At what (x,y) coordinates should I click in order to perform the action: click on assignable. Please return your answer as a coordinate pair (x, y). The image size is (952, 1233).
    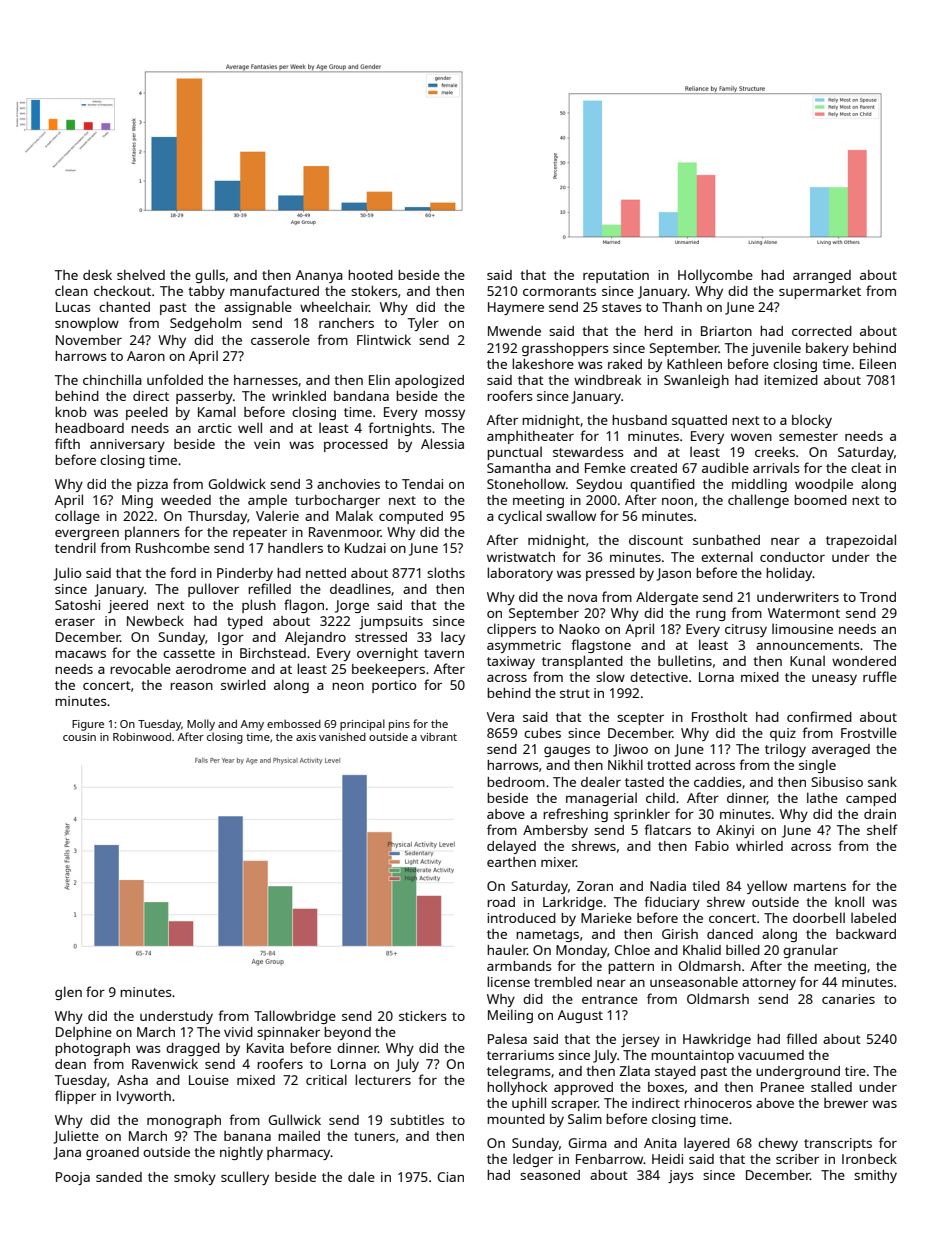
    Looking at the image, I should click on (258, 308).
